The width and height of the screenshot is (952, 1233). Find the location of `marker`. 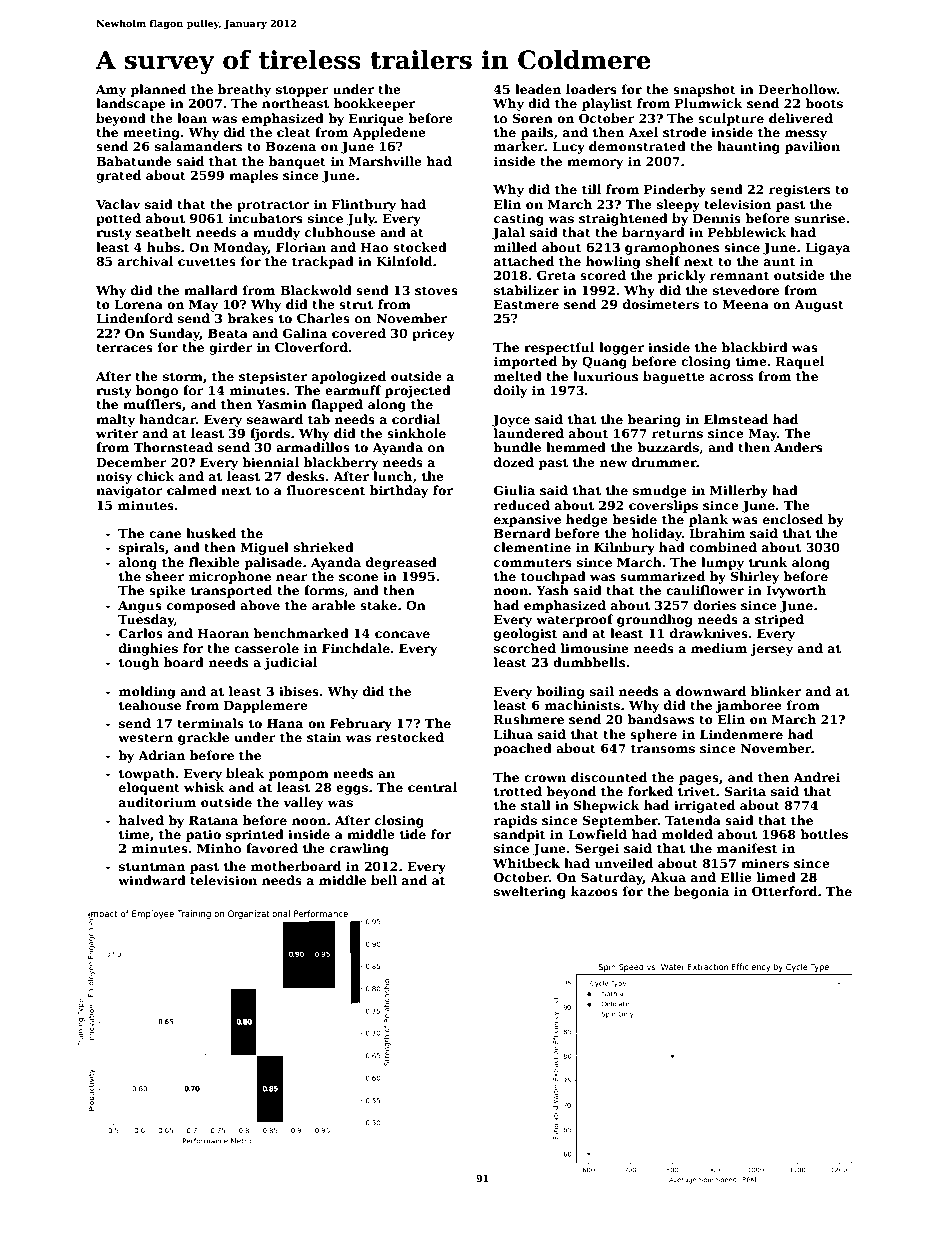

marker is located at coordinates (518, 146).
